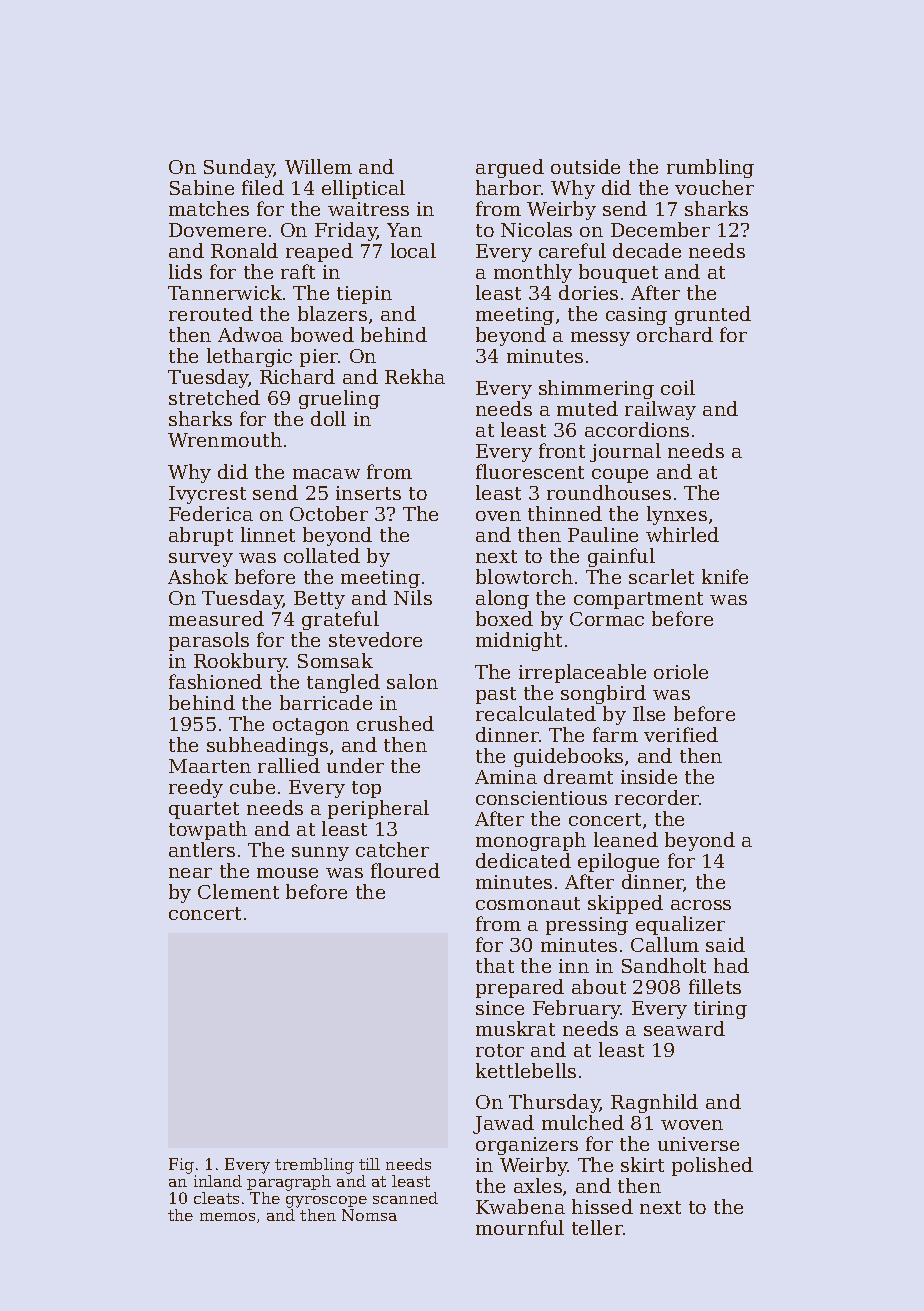 The width and height of the screenshot is (924, 1311). What do you see at coordinates (240, 662) in the screenshot?
I see `Rookbury` at bounding box center [240, 662].
